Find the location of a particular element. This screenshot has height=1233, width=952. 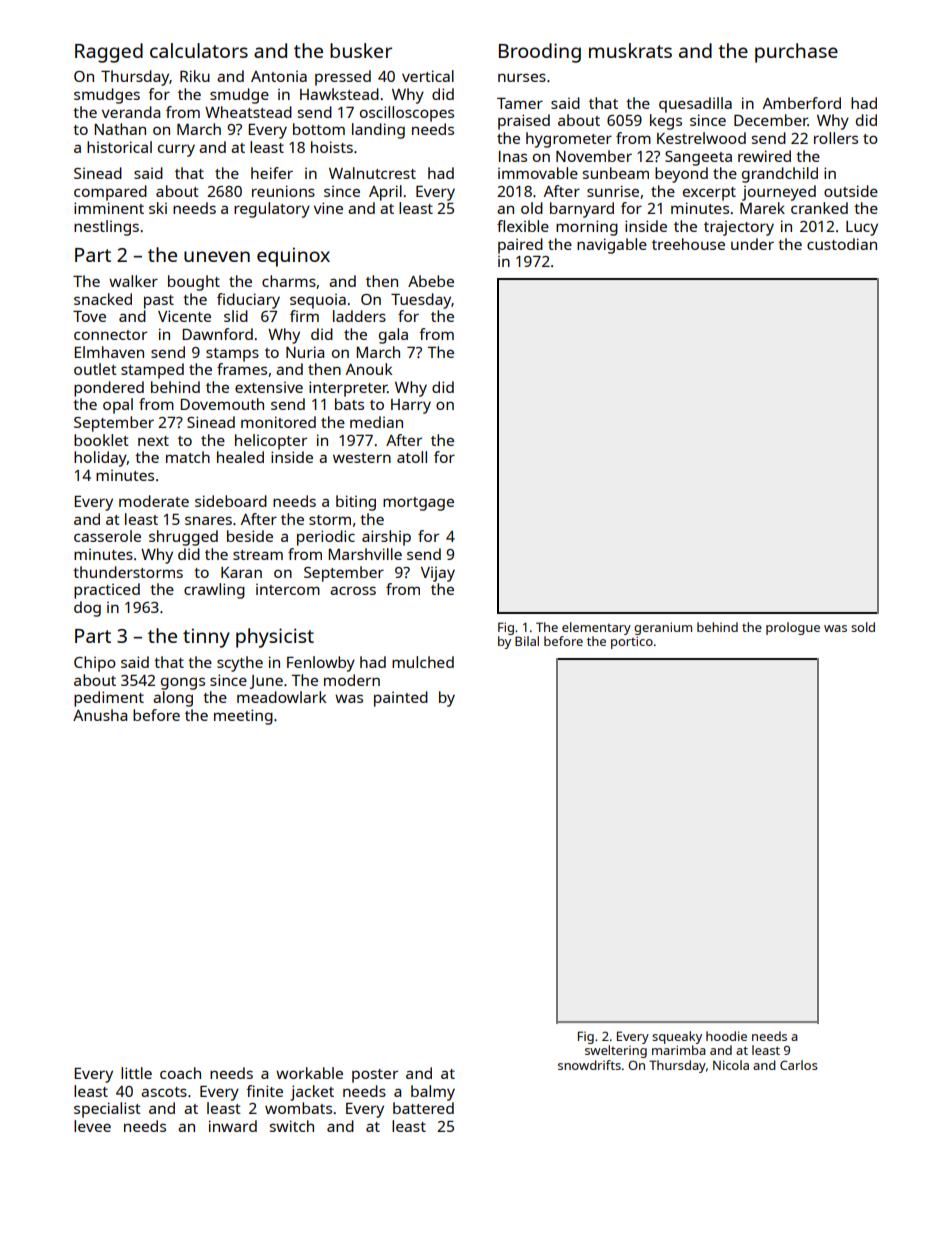

atoll is located at coordinates (412, 457).
